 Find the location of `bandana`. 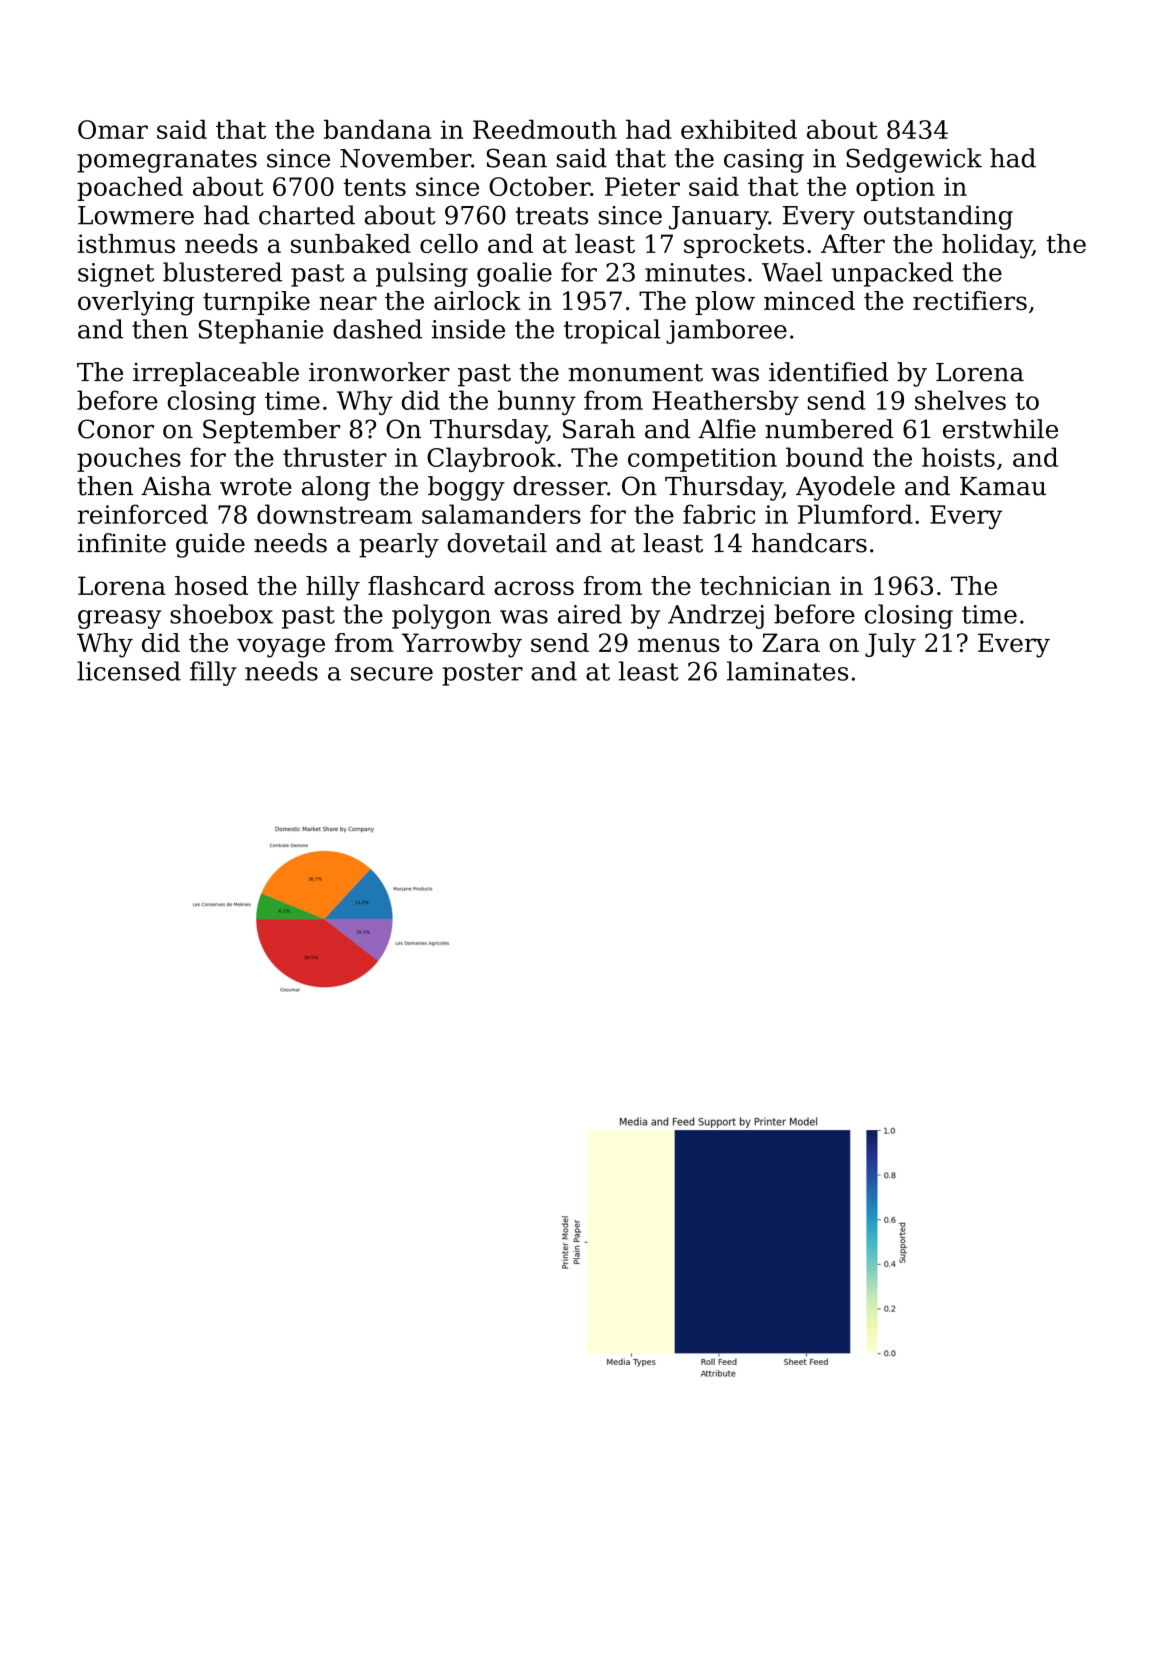

bandana is located at coordinates (377, 129).
